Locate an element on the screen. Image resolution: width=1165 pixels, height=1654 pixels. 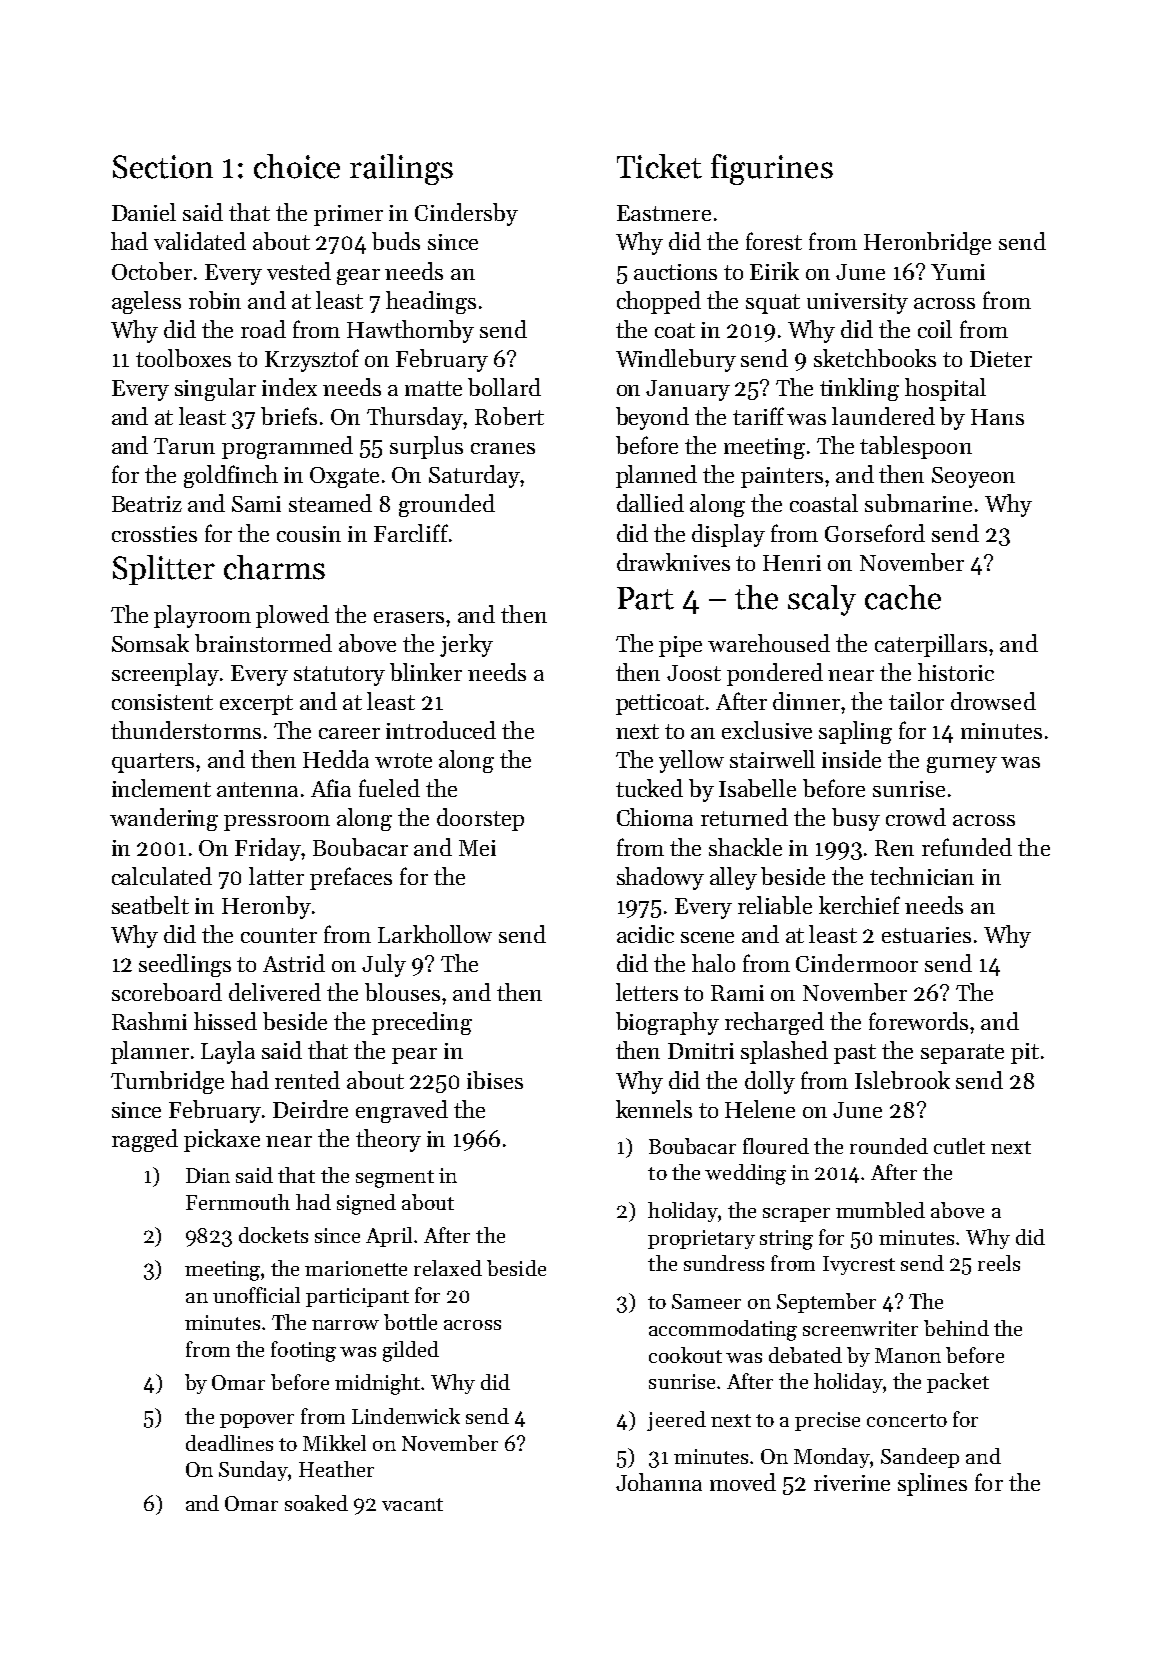
vacant is located at coordinates (412, 1504).
